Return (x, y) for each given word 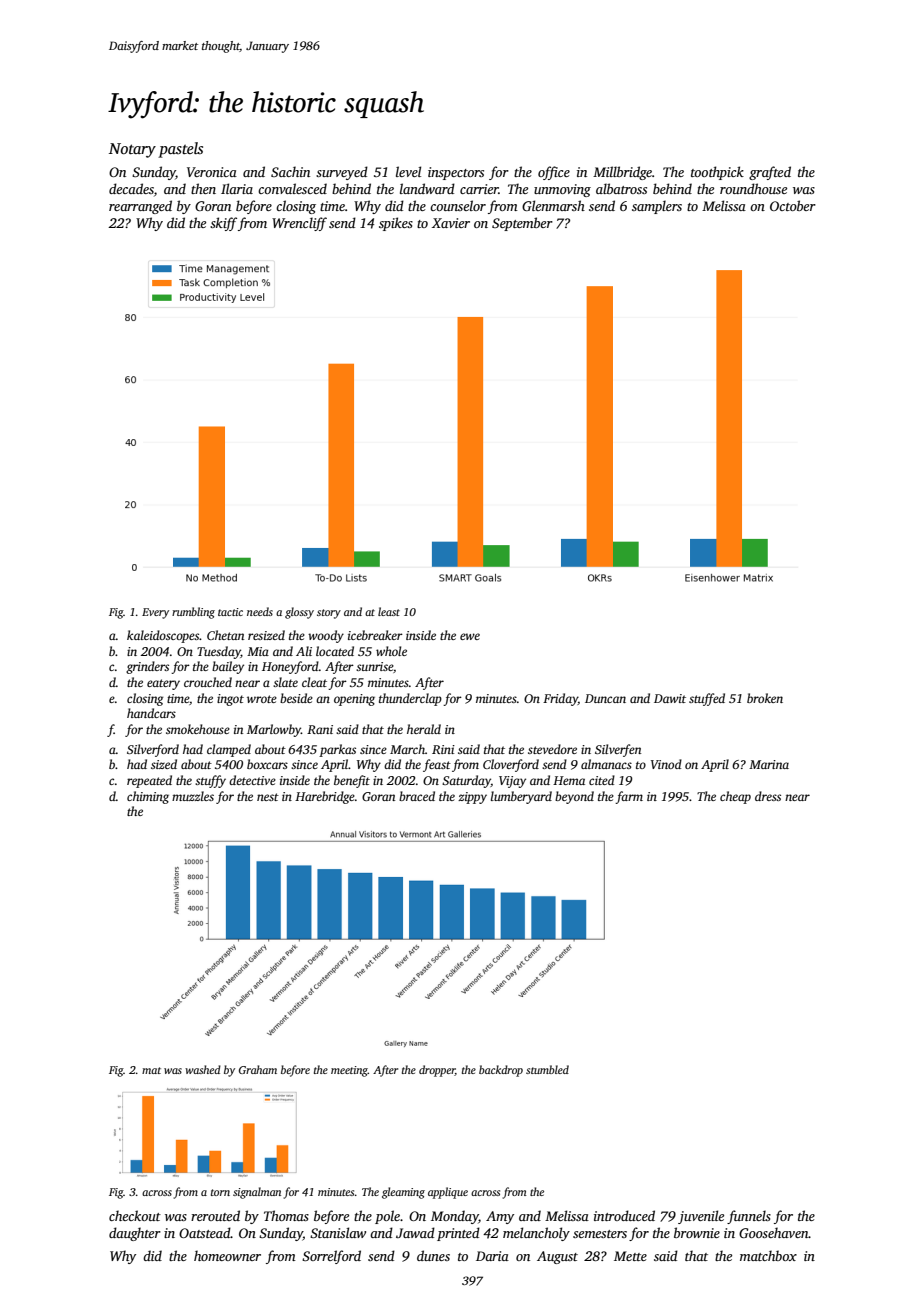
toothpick (717, 173)
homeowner (227, 1255)
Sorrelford (331, 1257)
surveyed (342, 173)
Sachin (290, 171)
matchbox (768, 1255)
